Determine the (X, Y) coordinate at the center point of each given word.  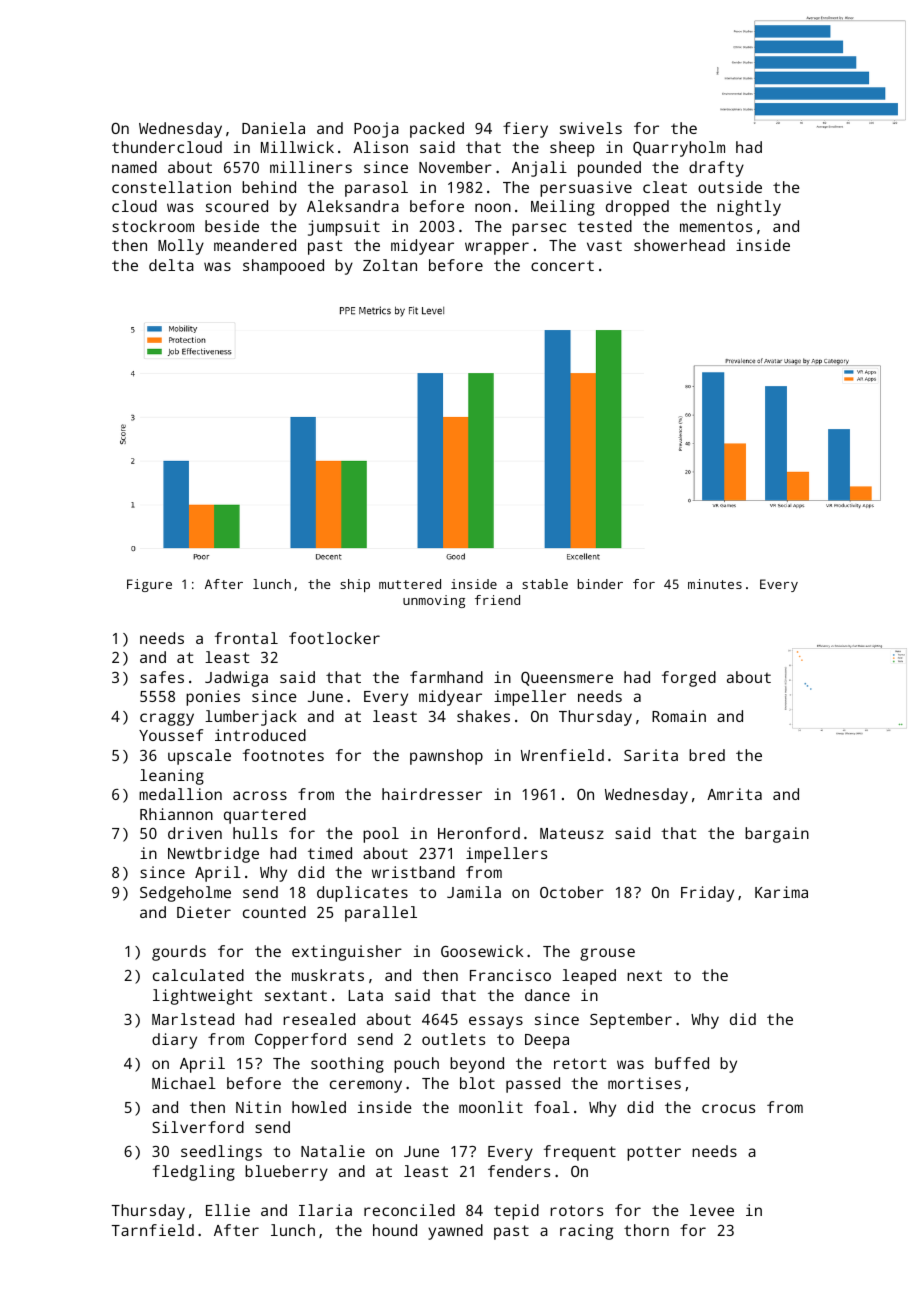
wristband (413, 872)
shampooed (283, 267)
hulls (255, 833)
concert (562, 265)
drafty (716, 169)
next (644, 975)
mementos (716, 226)
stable (545, 584)
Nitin (258, 1107)
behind (269, 187)
